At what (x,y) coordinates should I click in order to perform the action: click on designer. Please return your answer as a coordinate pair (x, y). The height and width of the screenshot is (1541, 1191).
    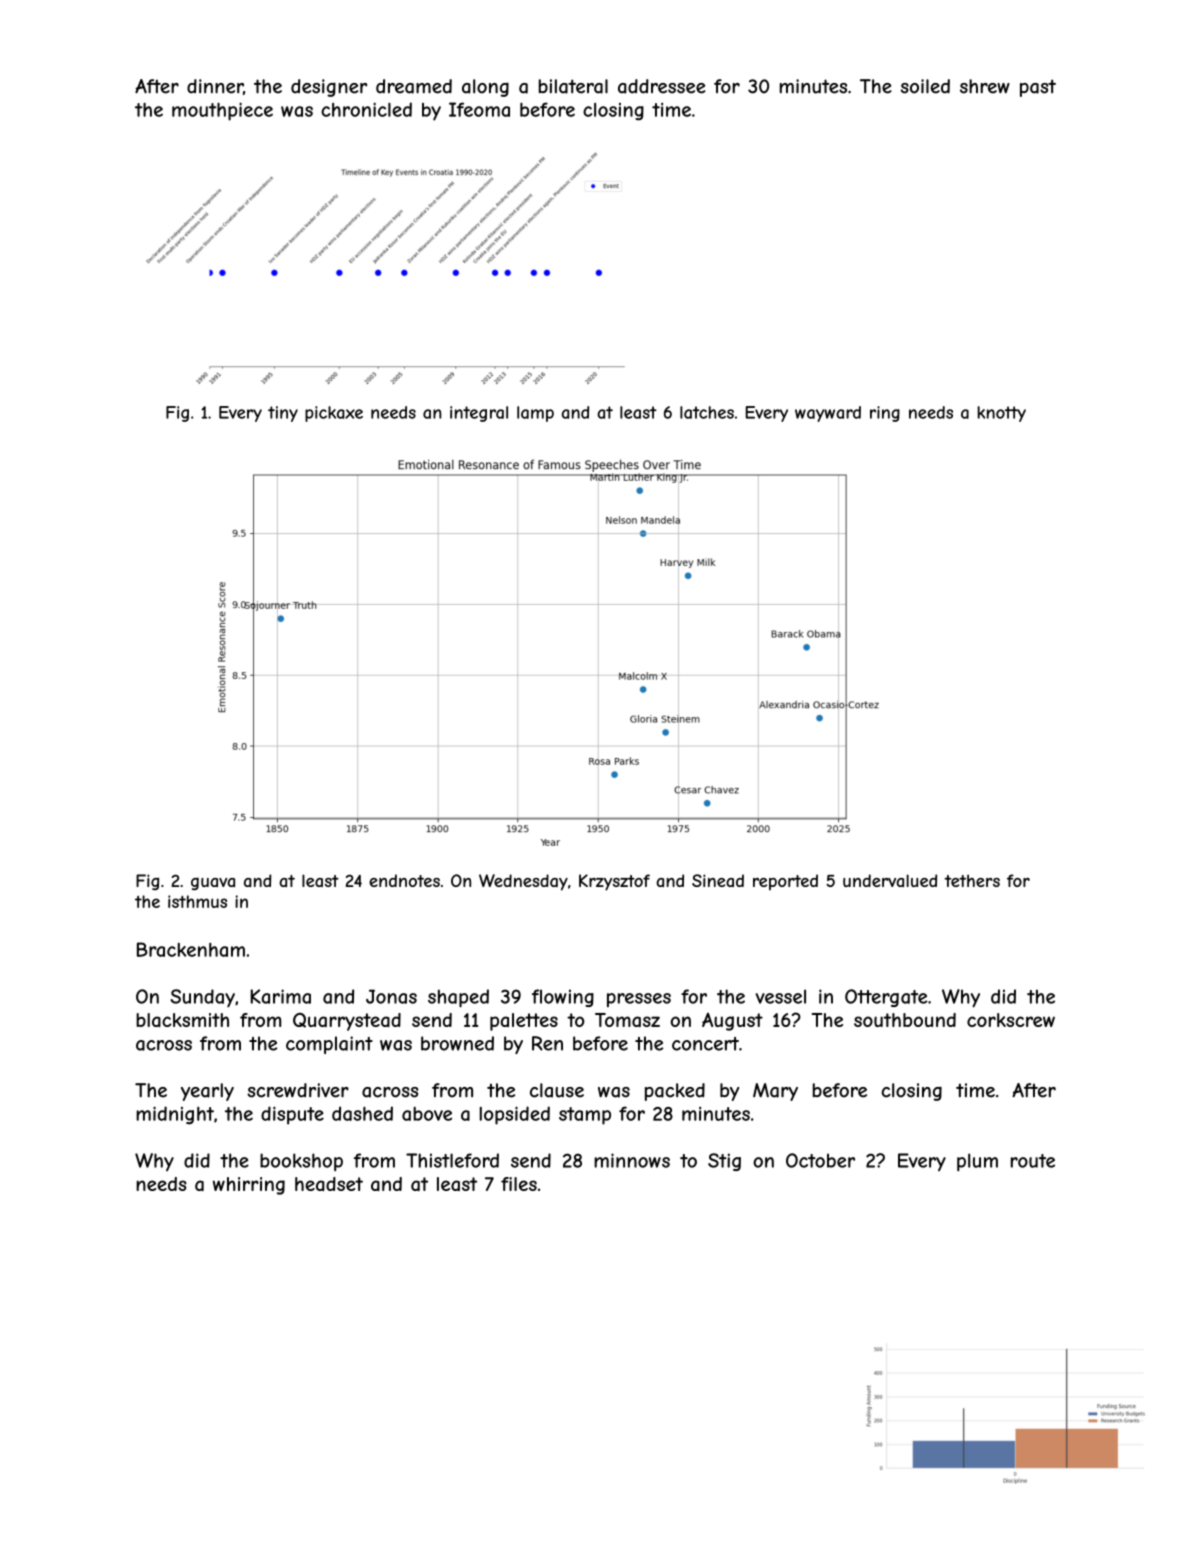
    Looking at the image, I should click on (329, 88).
